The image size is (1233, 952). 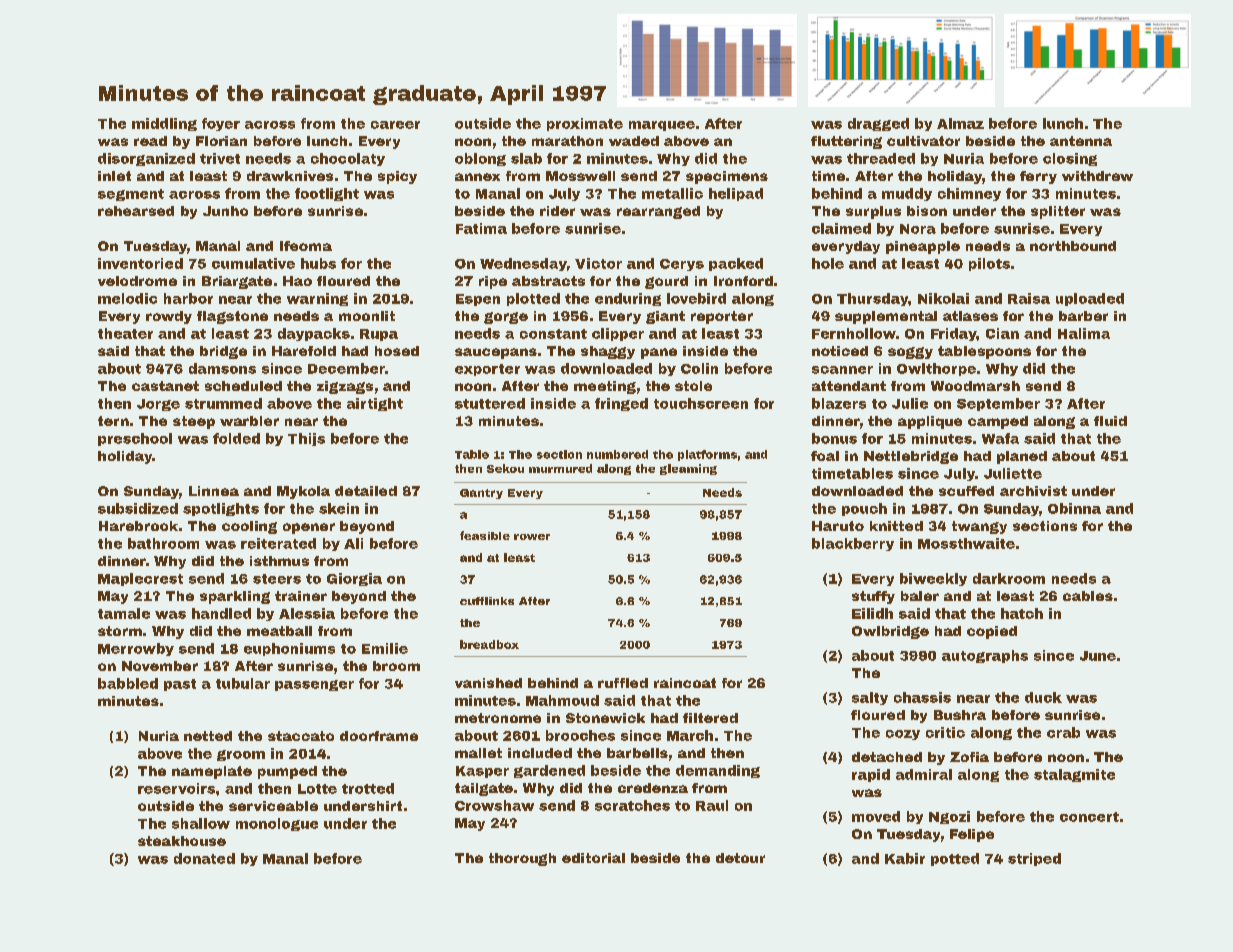 I want to click on scuffed, so click(x=966, y=491).
